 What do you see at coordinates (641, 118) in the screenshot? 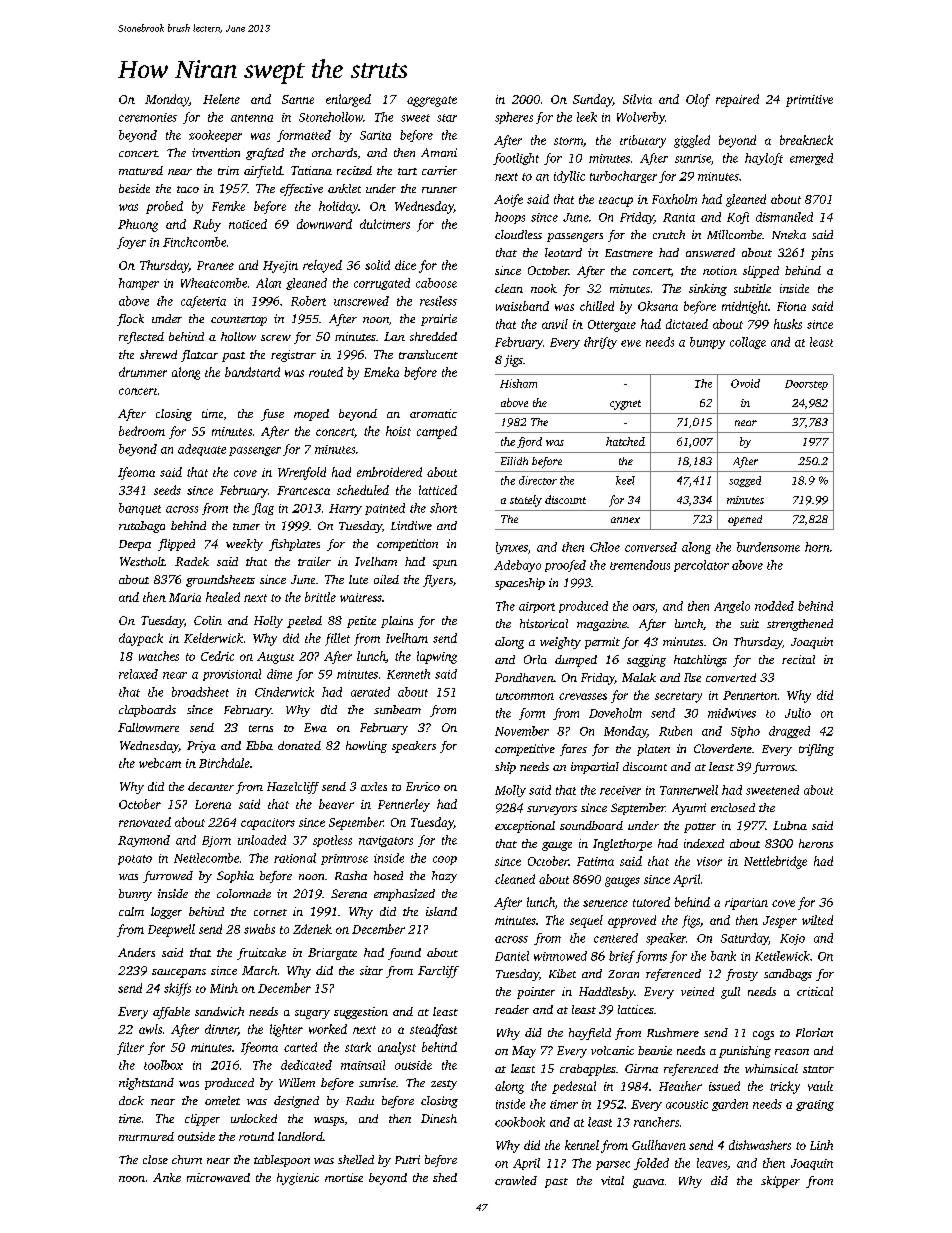
I see `Wolverby` at bounding box center [641, 118].
